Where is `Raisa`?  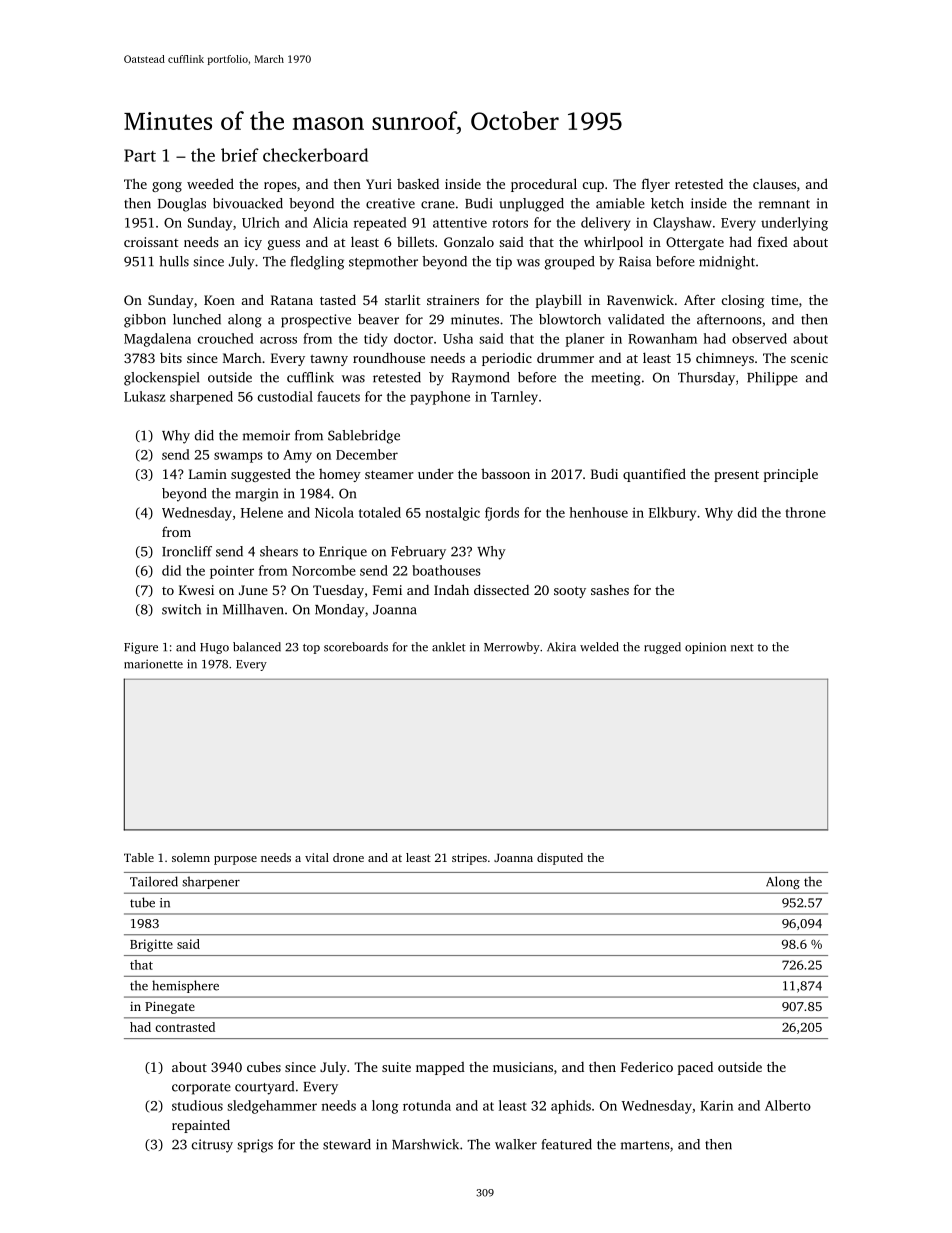
Raisa is located at coordinates (635, 261).
